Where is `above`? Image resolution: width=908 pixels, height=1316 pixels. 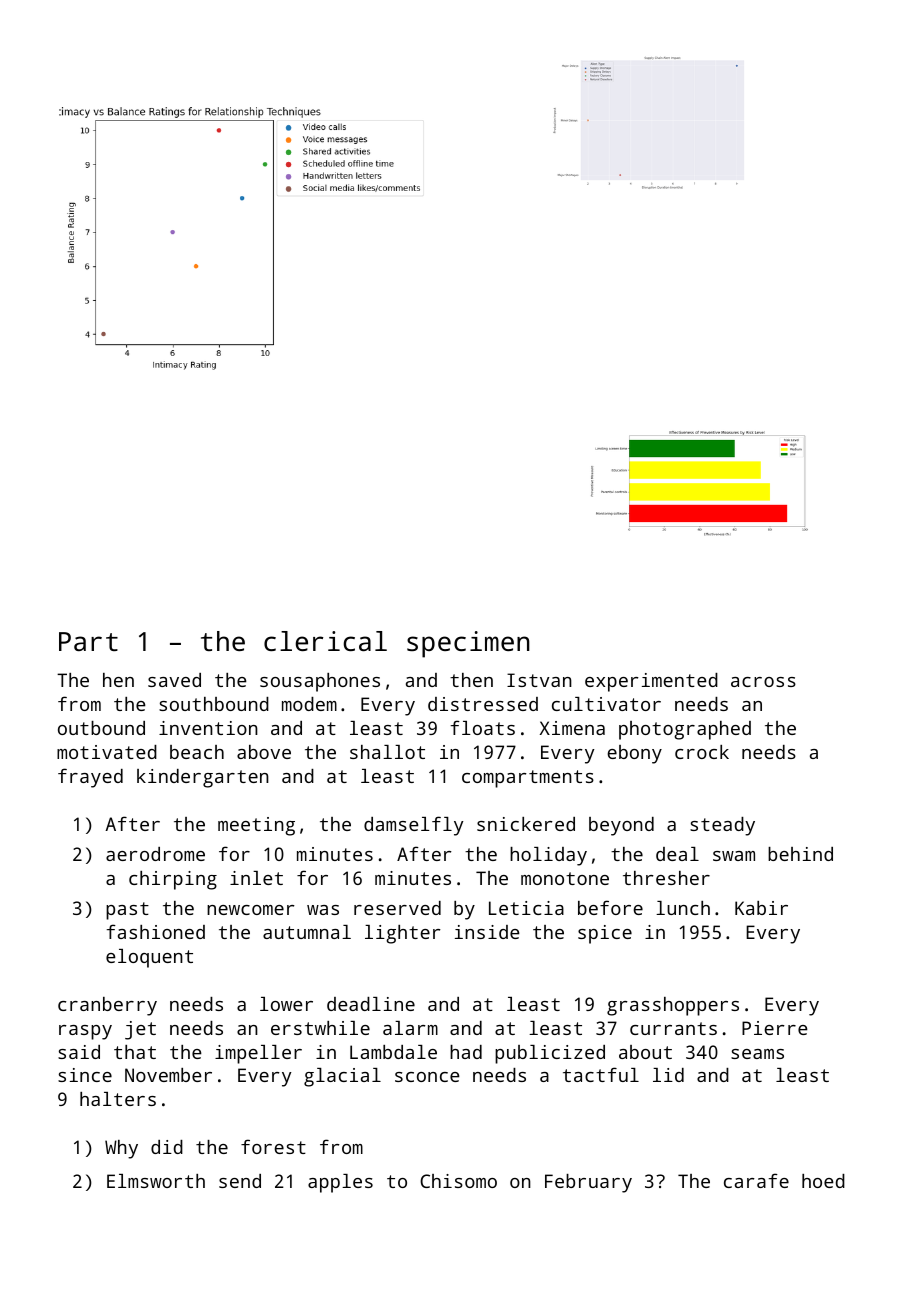 above is located at coordinates (264, 752).
